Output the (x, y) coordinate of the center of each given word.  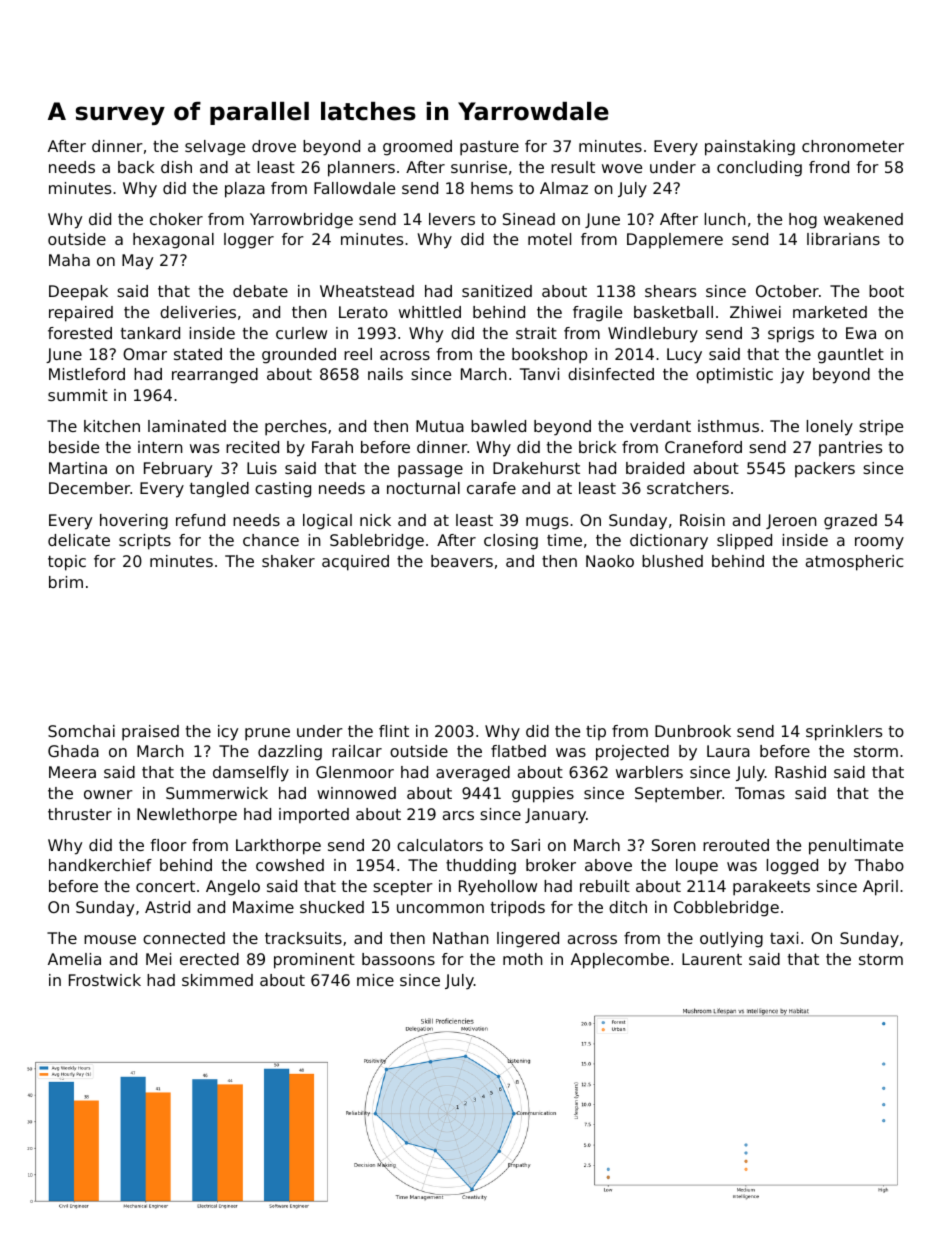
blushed (672, 561)
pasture (489, 148)
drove (274, 146)
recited (252, 447)
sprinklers (844, 733)
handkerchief (100, 865)
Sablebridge (377, 542)
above (608, 865)
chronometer (853, 146)
